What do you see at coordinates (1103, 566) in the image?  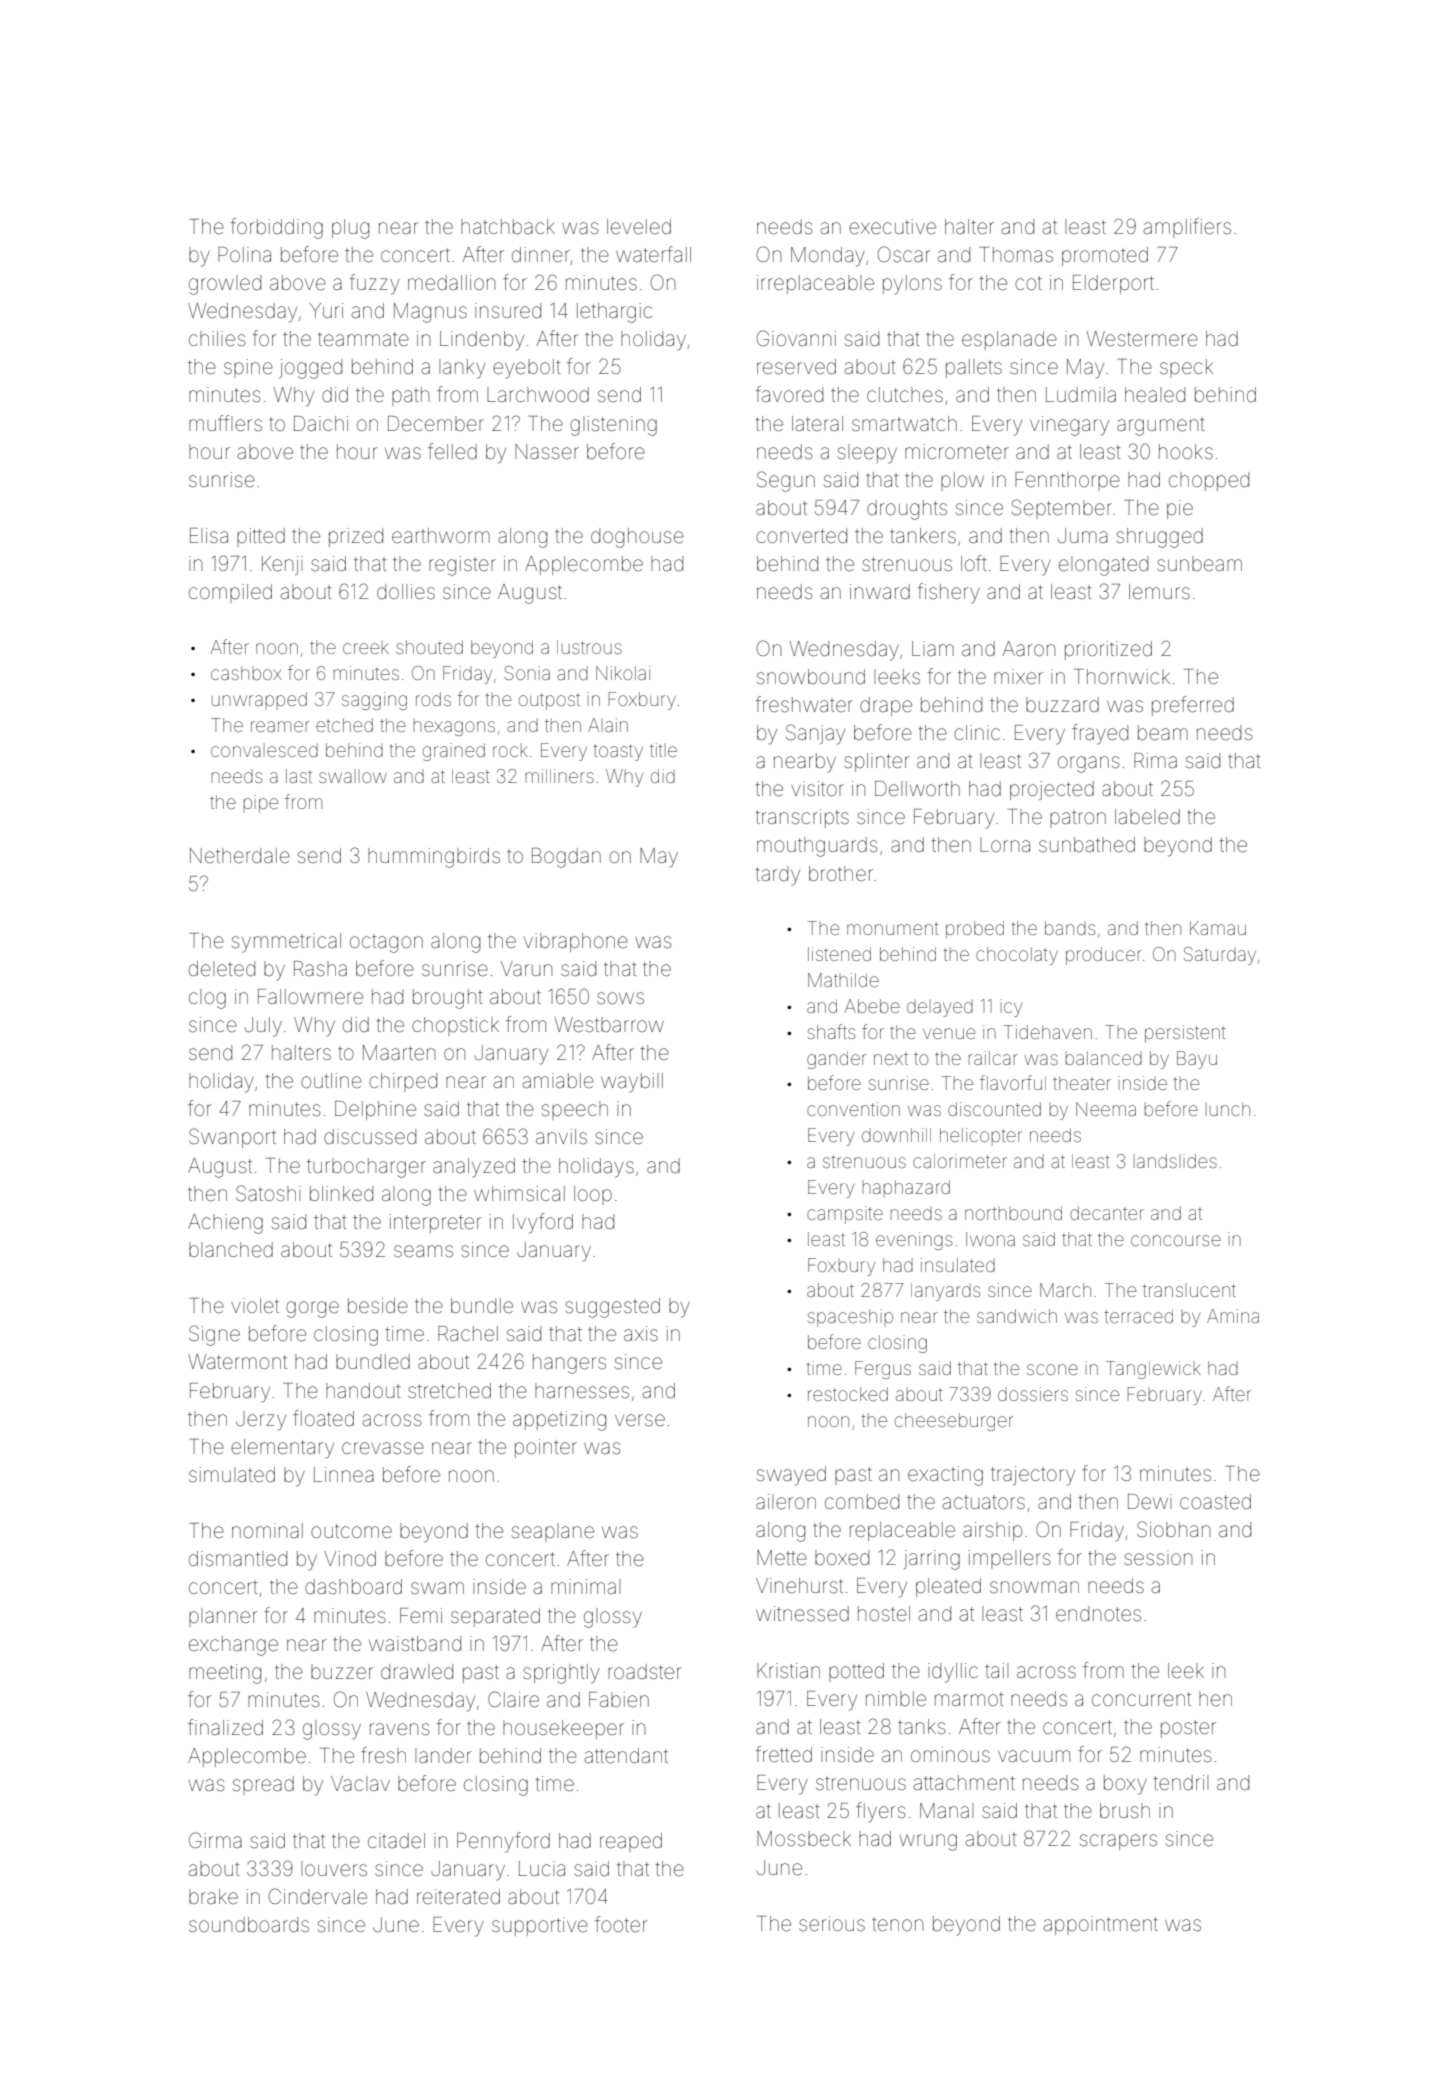 I see `elongated` at bounding box center [1103, 566].
